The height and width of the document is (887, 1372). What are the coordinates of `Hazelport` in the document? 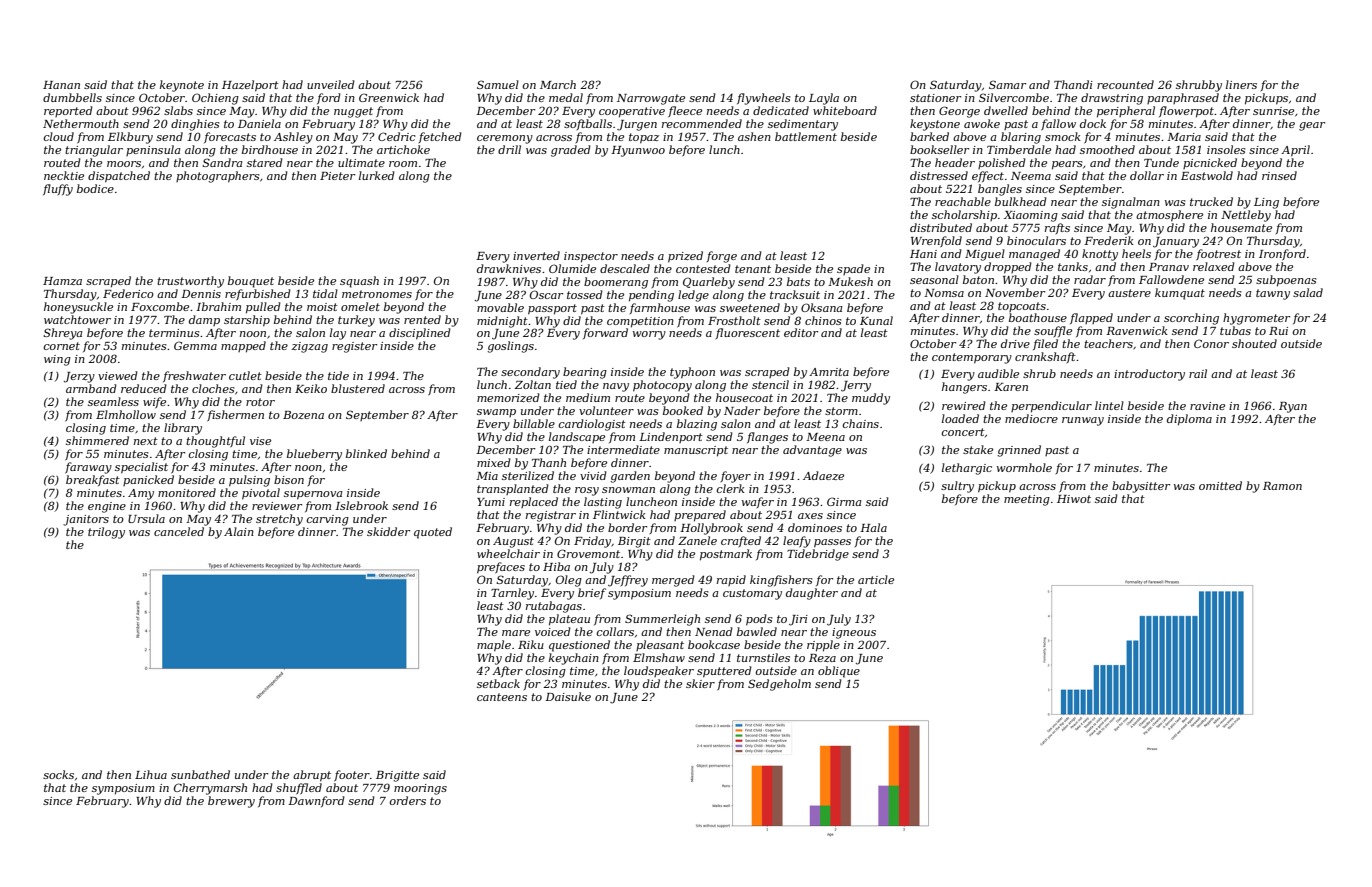 It's located at (250, 86).
